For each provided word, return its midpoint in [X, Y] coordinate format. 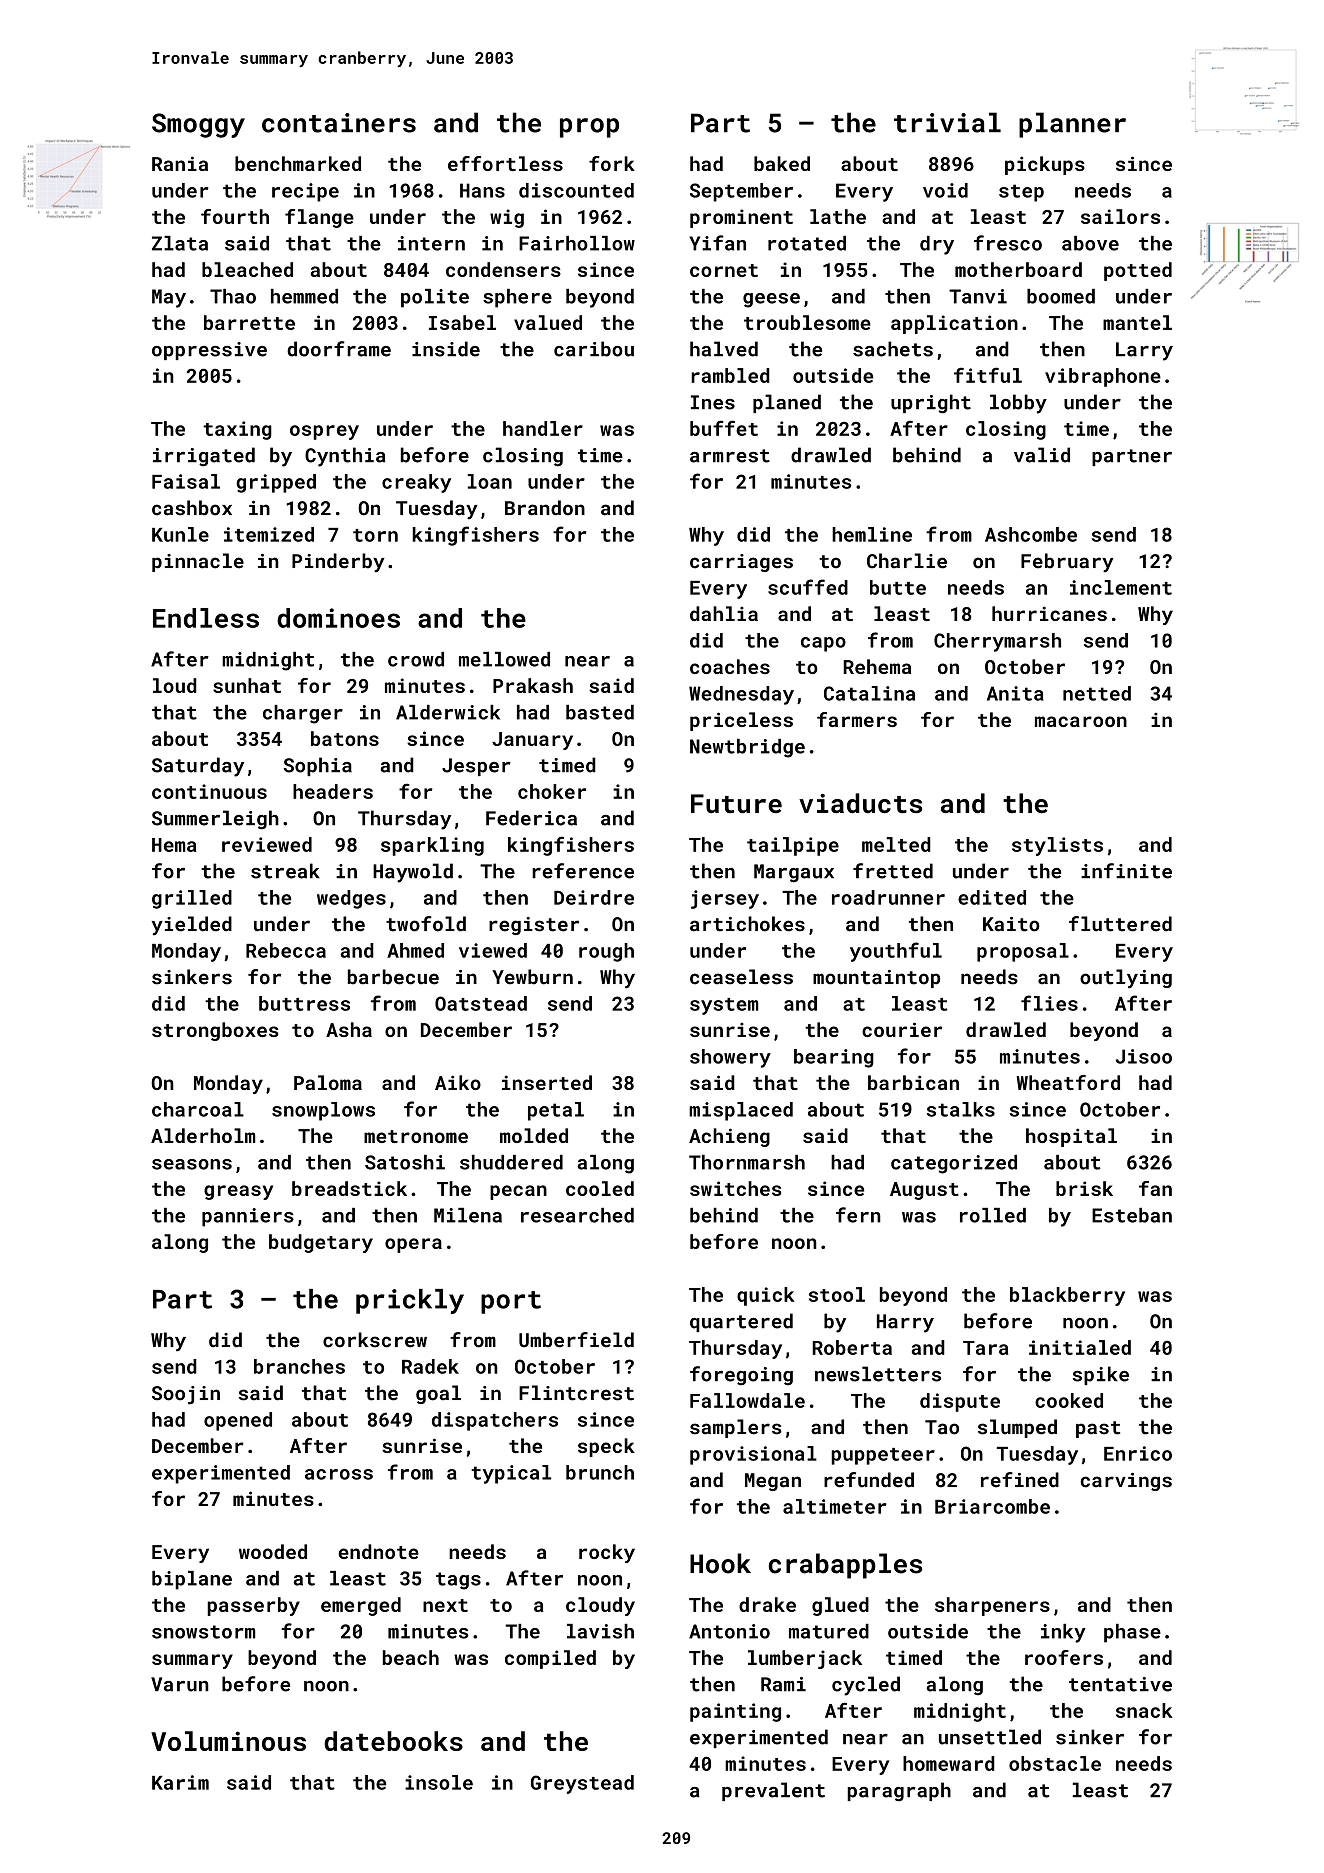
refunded [869, 1480]
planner [1072, 125]
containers [339, 123]
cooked [1069, 1400]
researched [577, 1215]
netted [1097, 693]
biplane [192, 1580]
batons [345, 738]
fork [612, 163]
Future [736, 803]
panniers [248, 1217]
